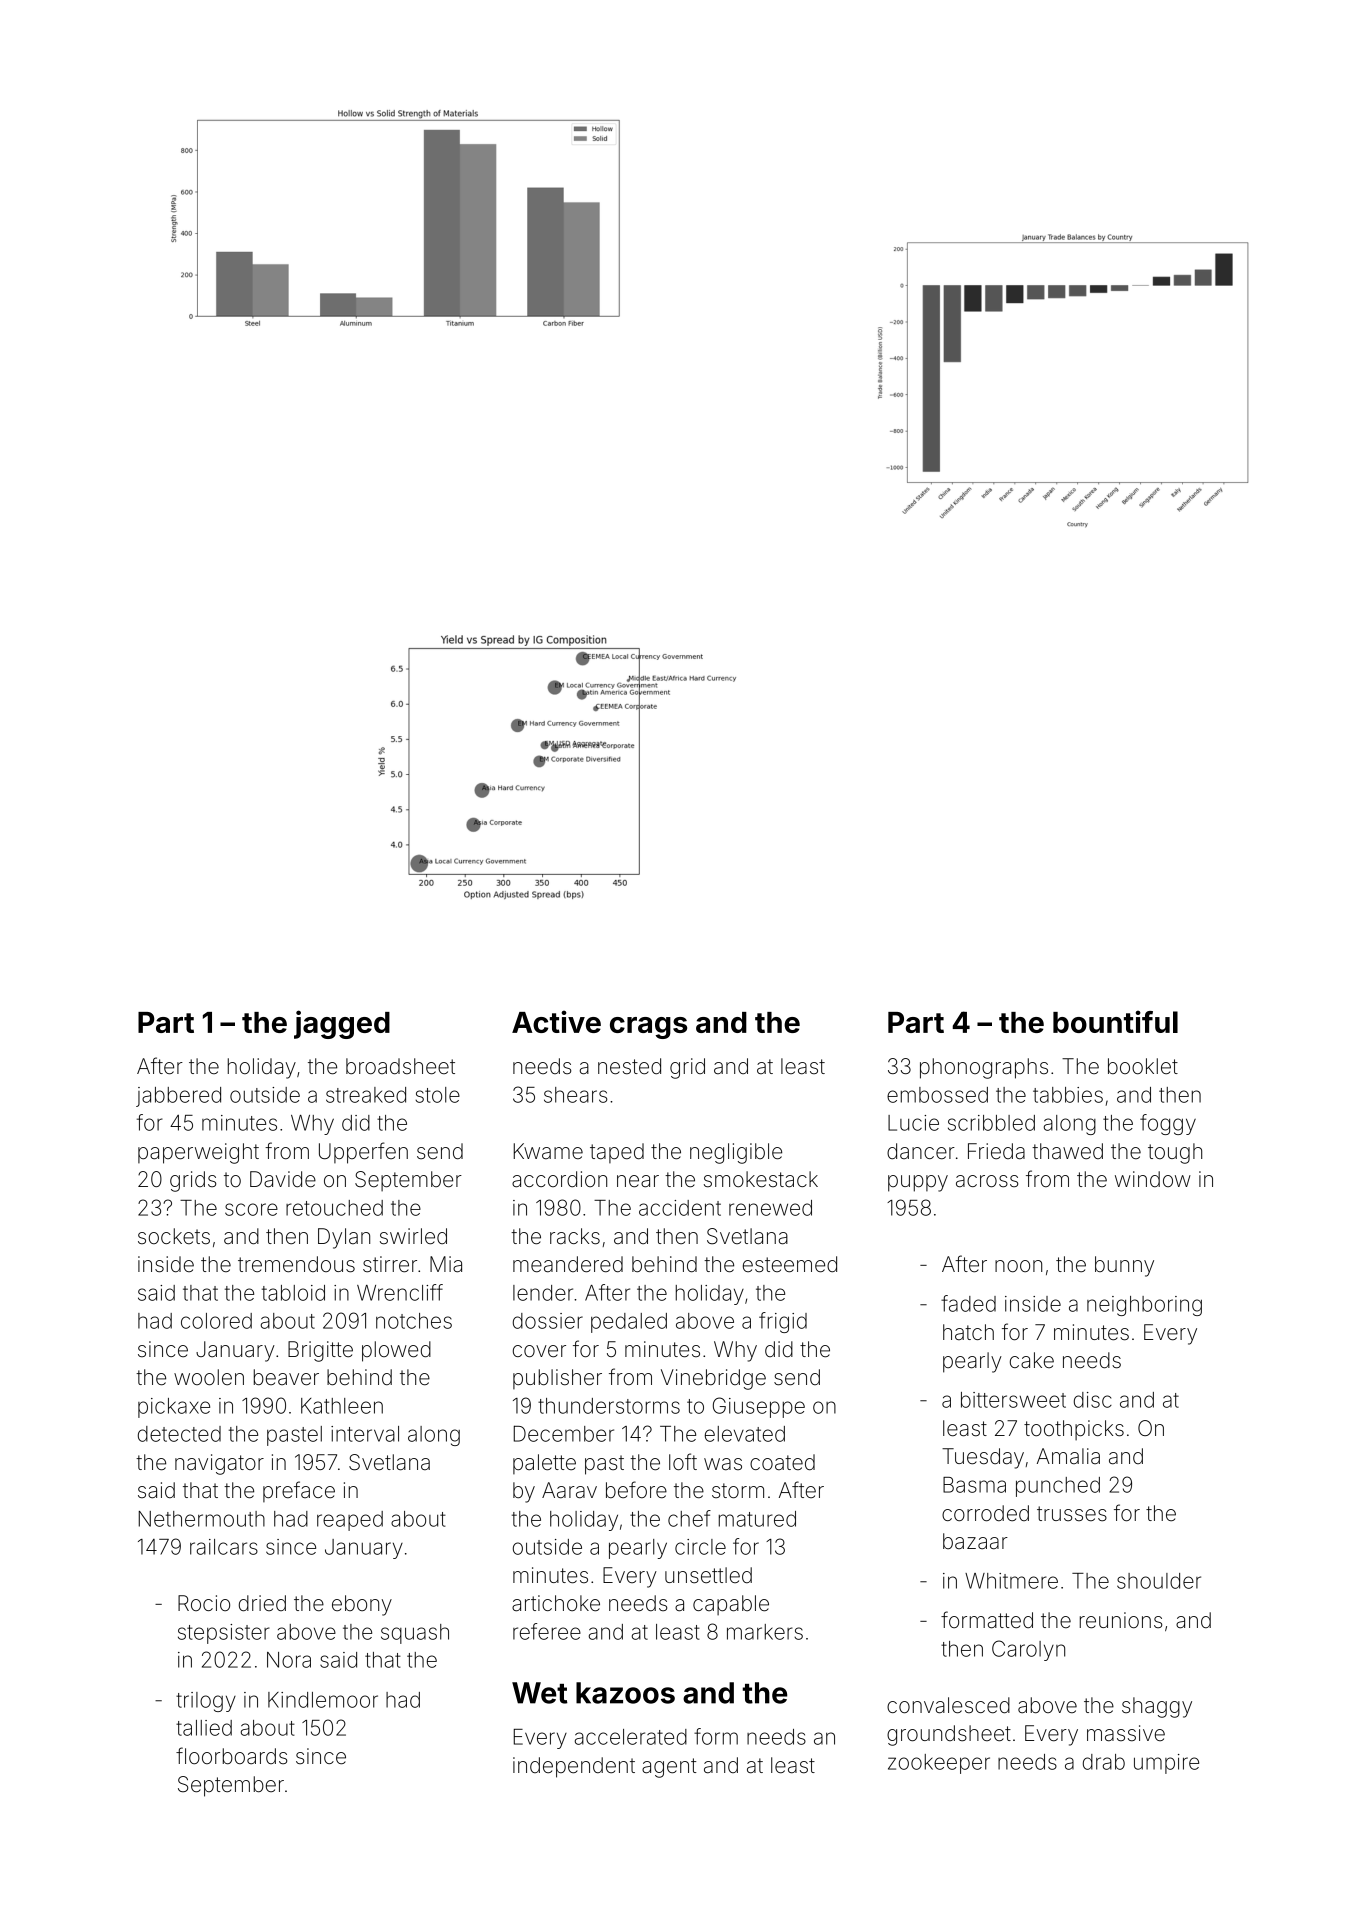 Image resolution: width=1352 pixels, height=1912 pixels. I want to click on unsettled, so click(708, 1575).
